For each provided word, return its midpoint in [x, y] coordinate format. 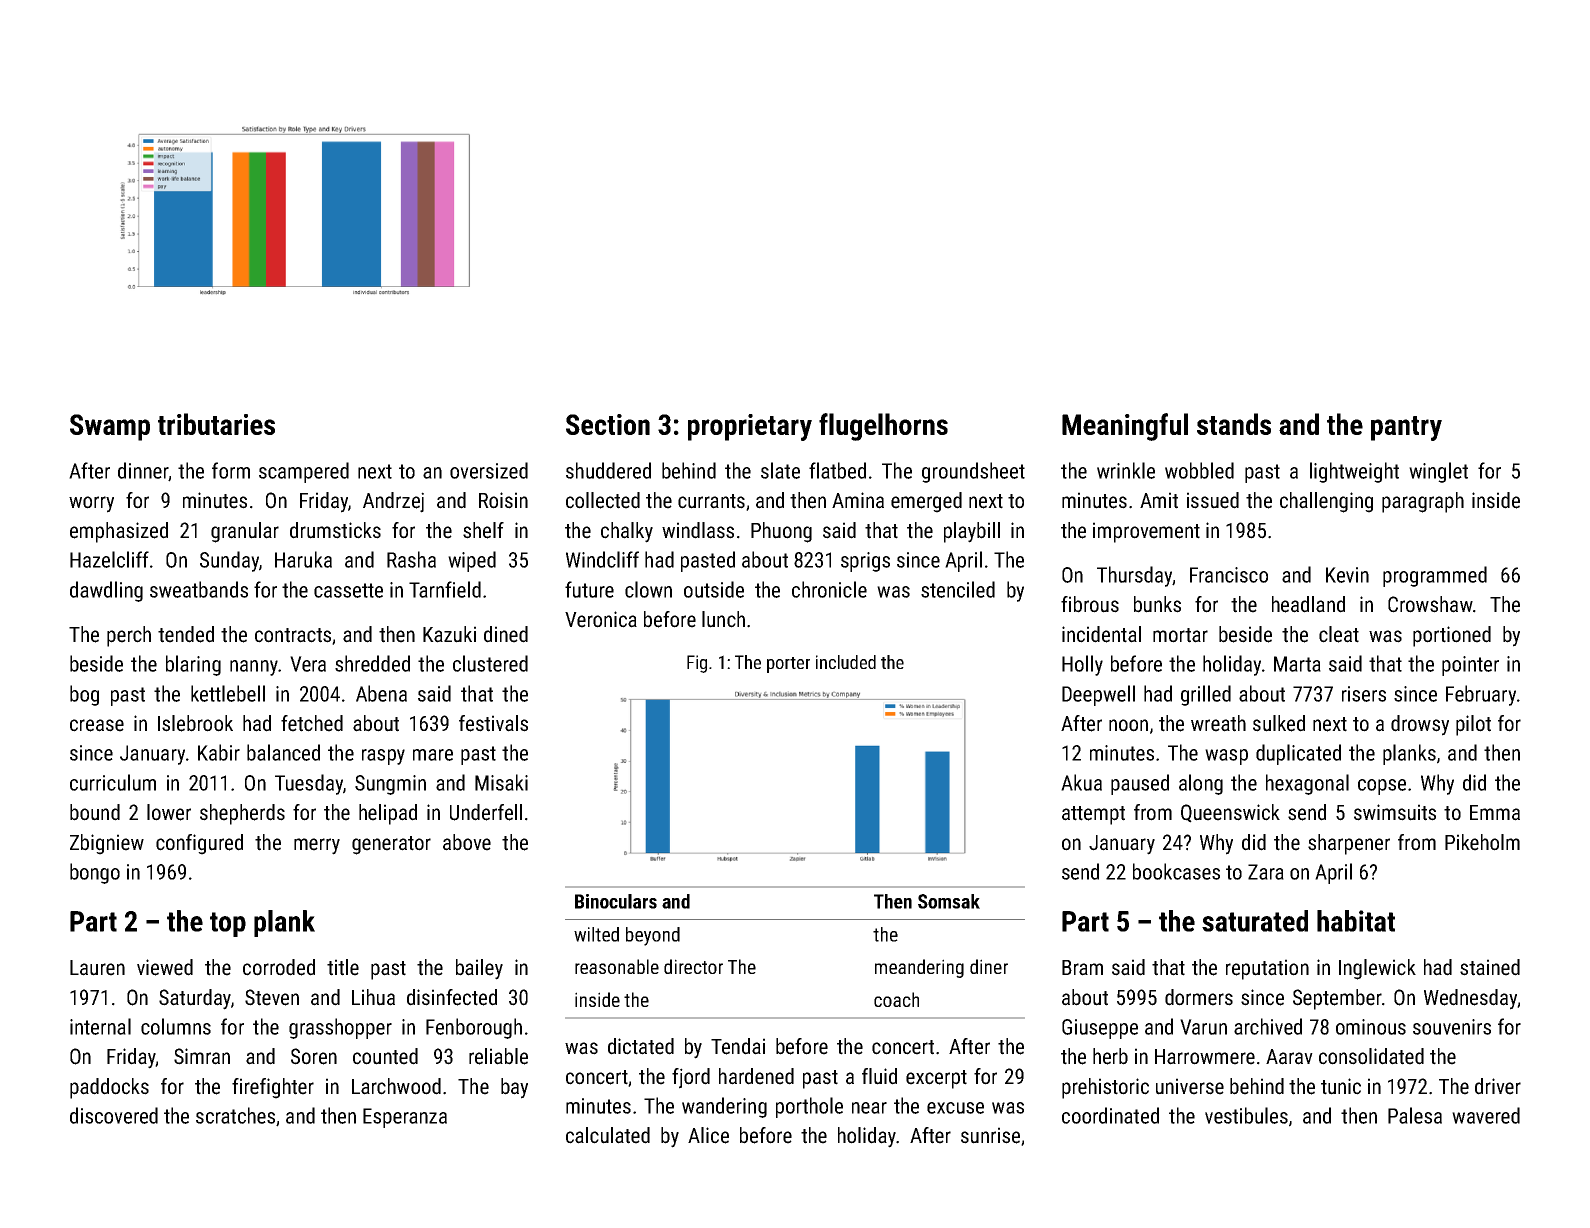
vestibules [1246, 1115]
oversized [489, 470]
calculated [608, 1135]
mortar [1180, 635]
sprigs [865, 562]
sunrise [990, 1135]
